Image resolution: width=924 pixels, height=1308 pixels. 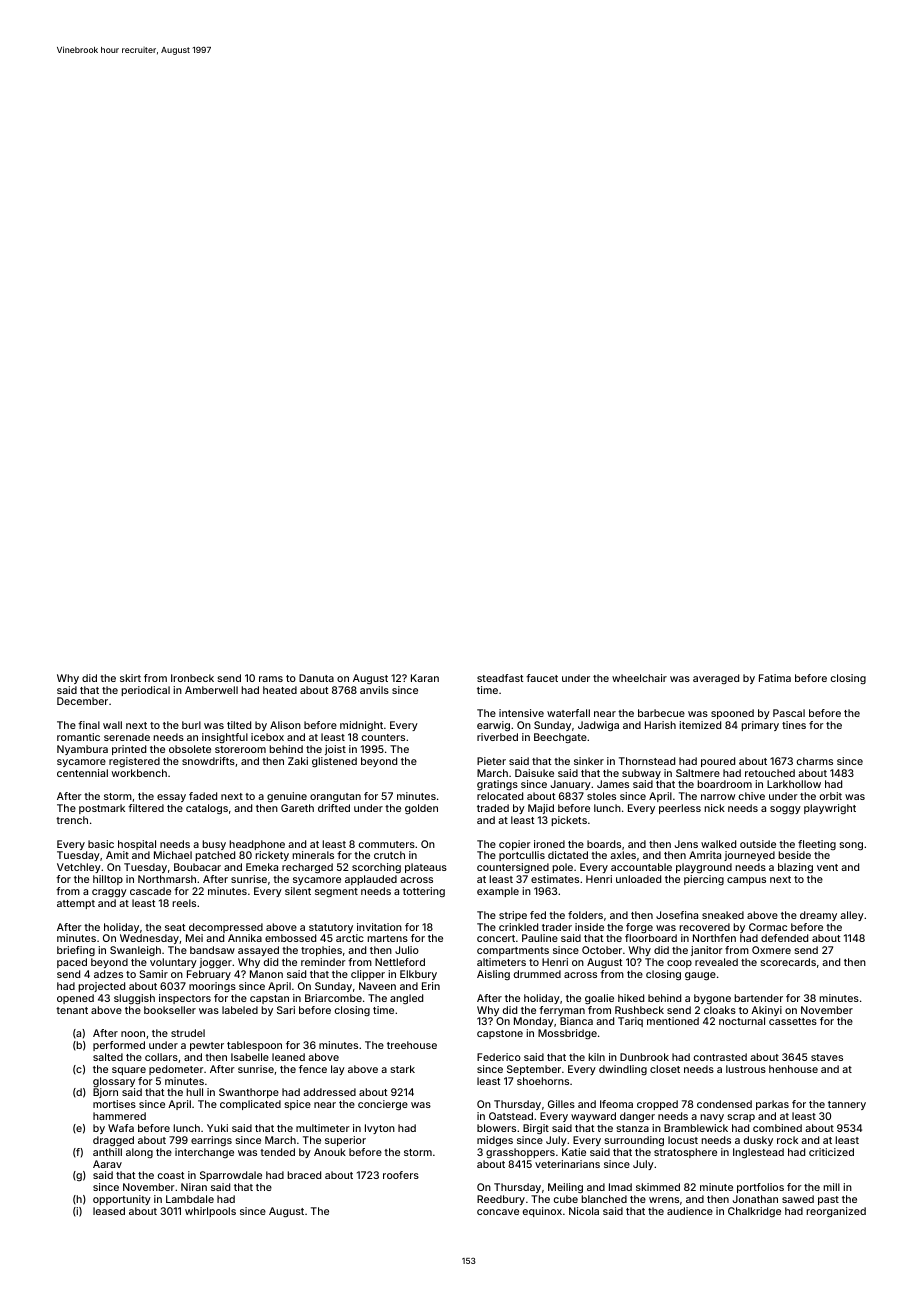 What do you see at coordinates (250, 1057) in the screenshot?
I see `Isabelle` at bounding box center [250, 1057].
